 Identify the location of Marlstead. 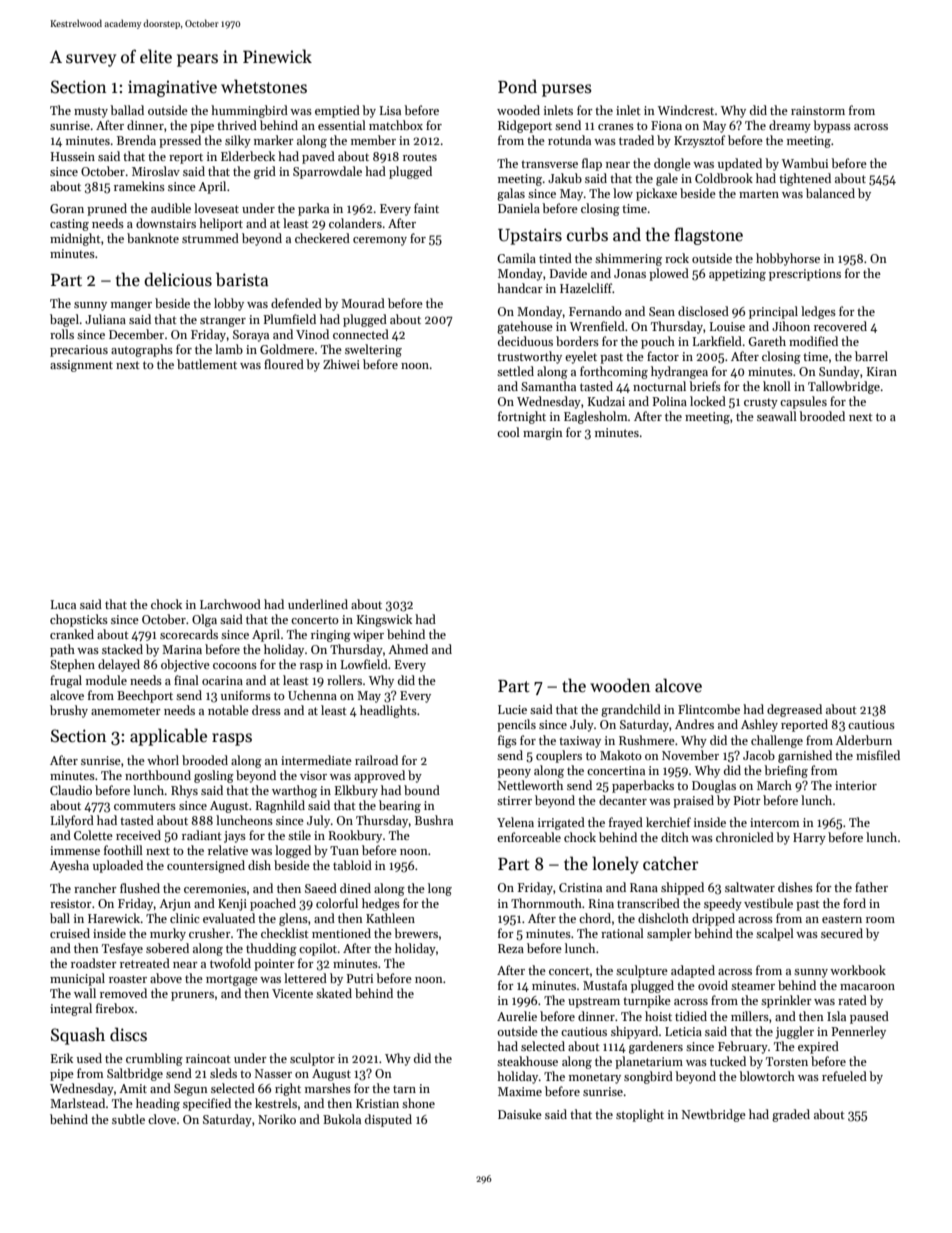
(77, 1103).
